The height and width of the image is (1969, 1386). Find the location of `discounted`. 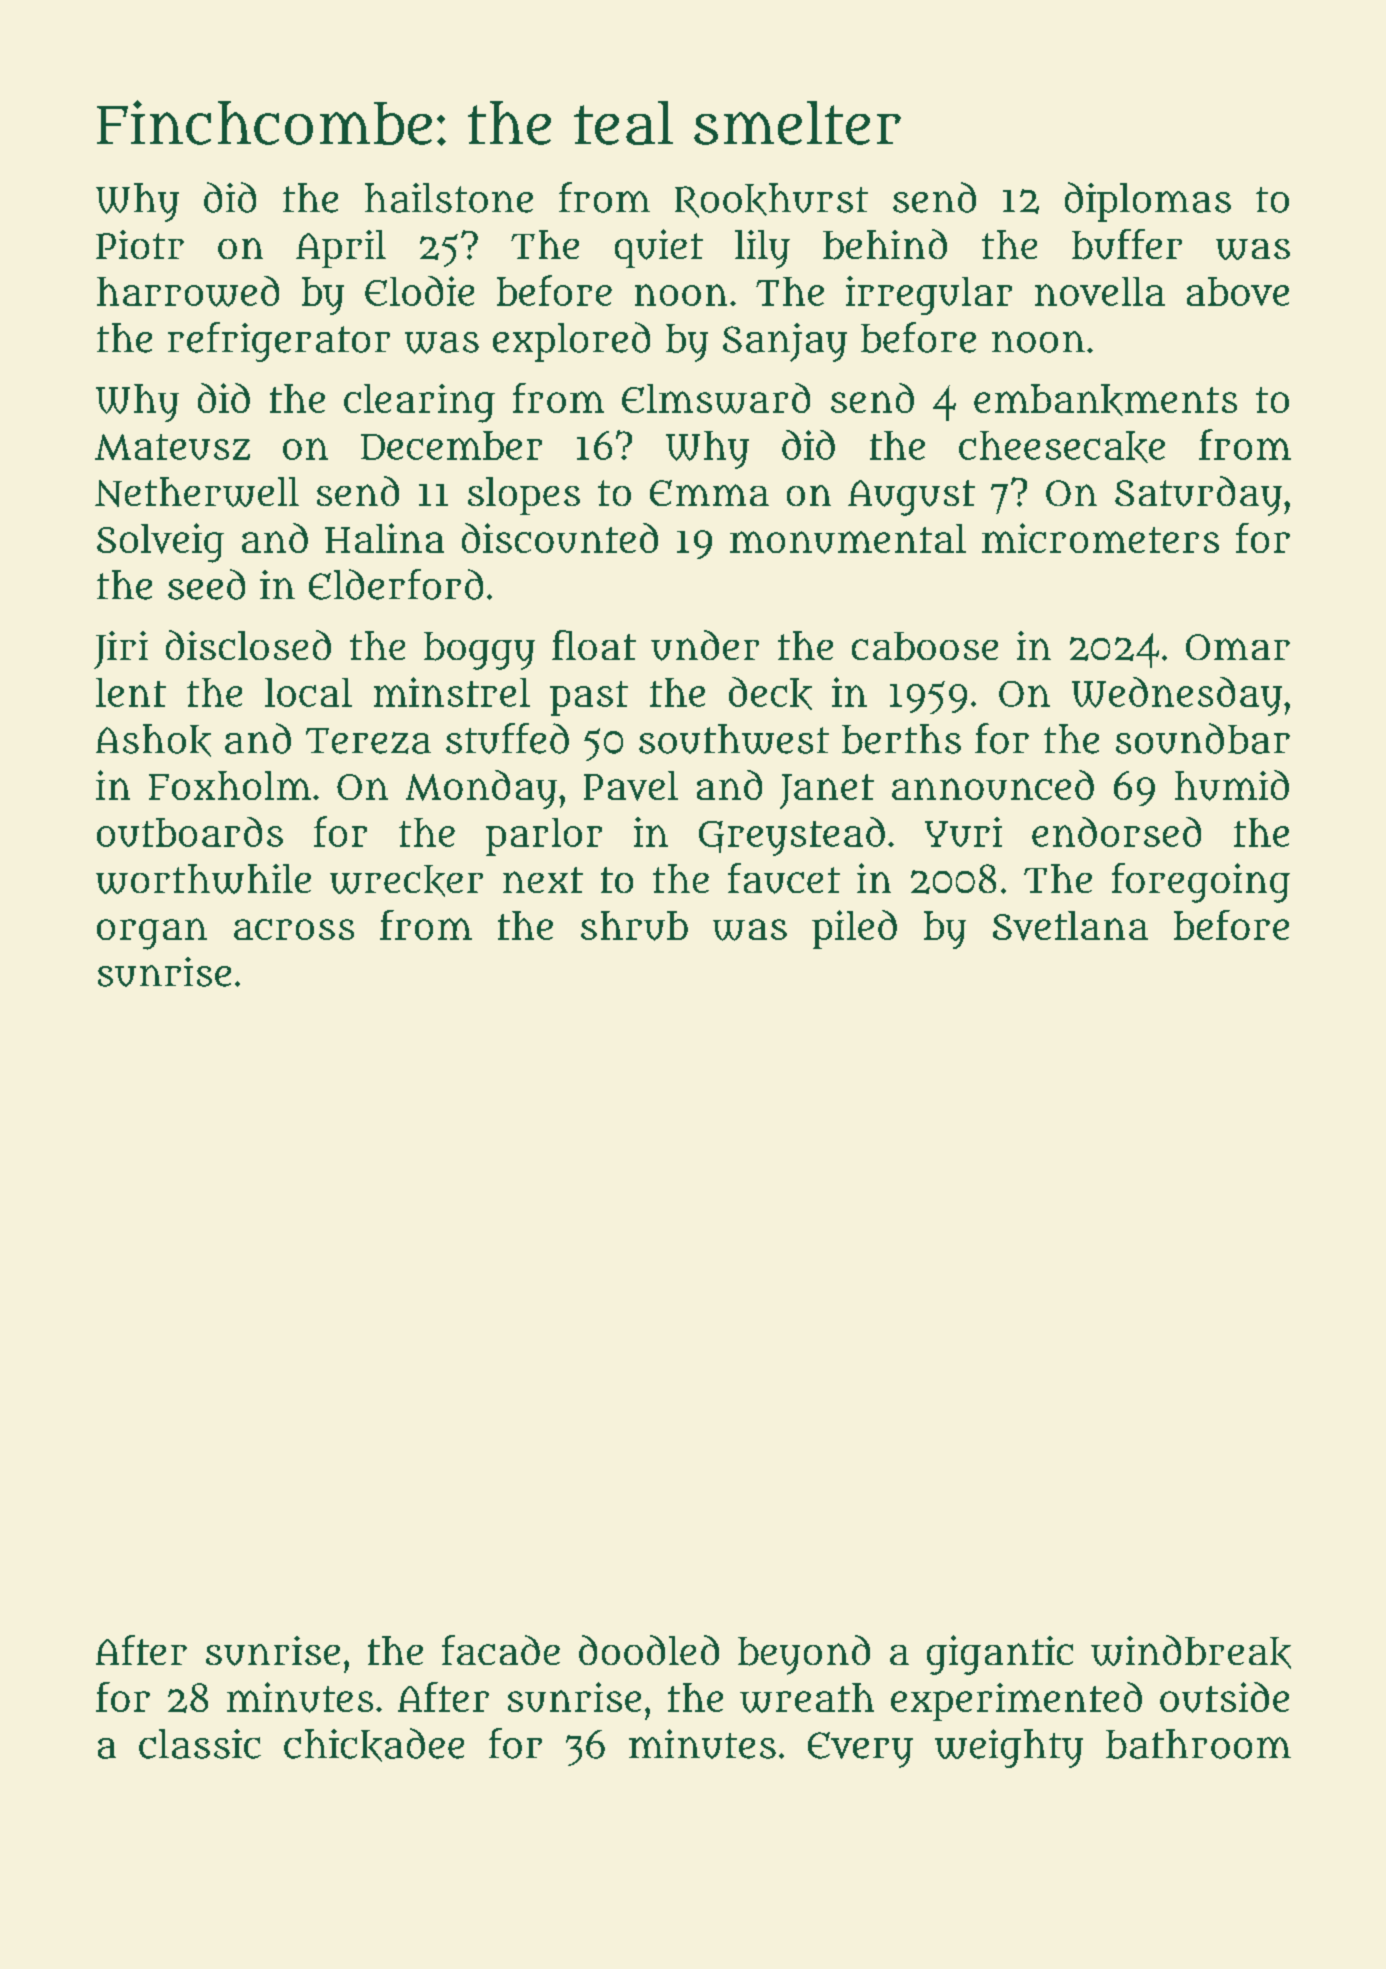

discounted is located at coordinates (560, 538).
